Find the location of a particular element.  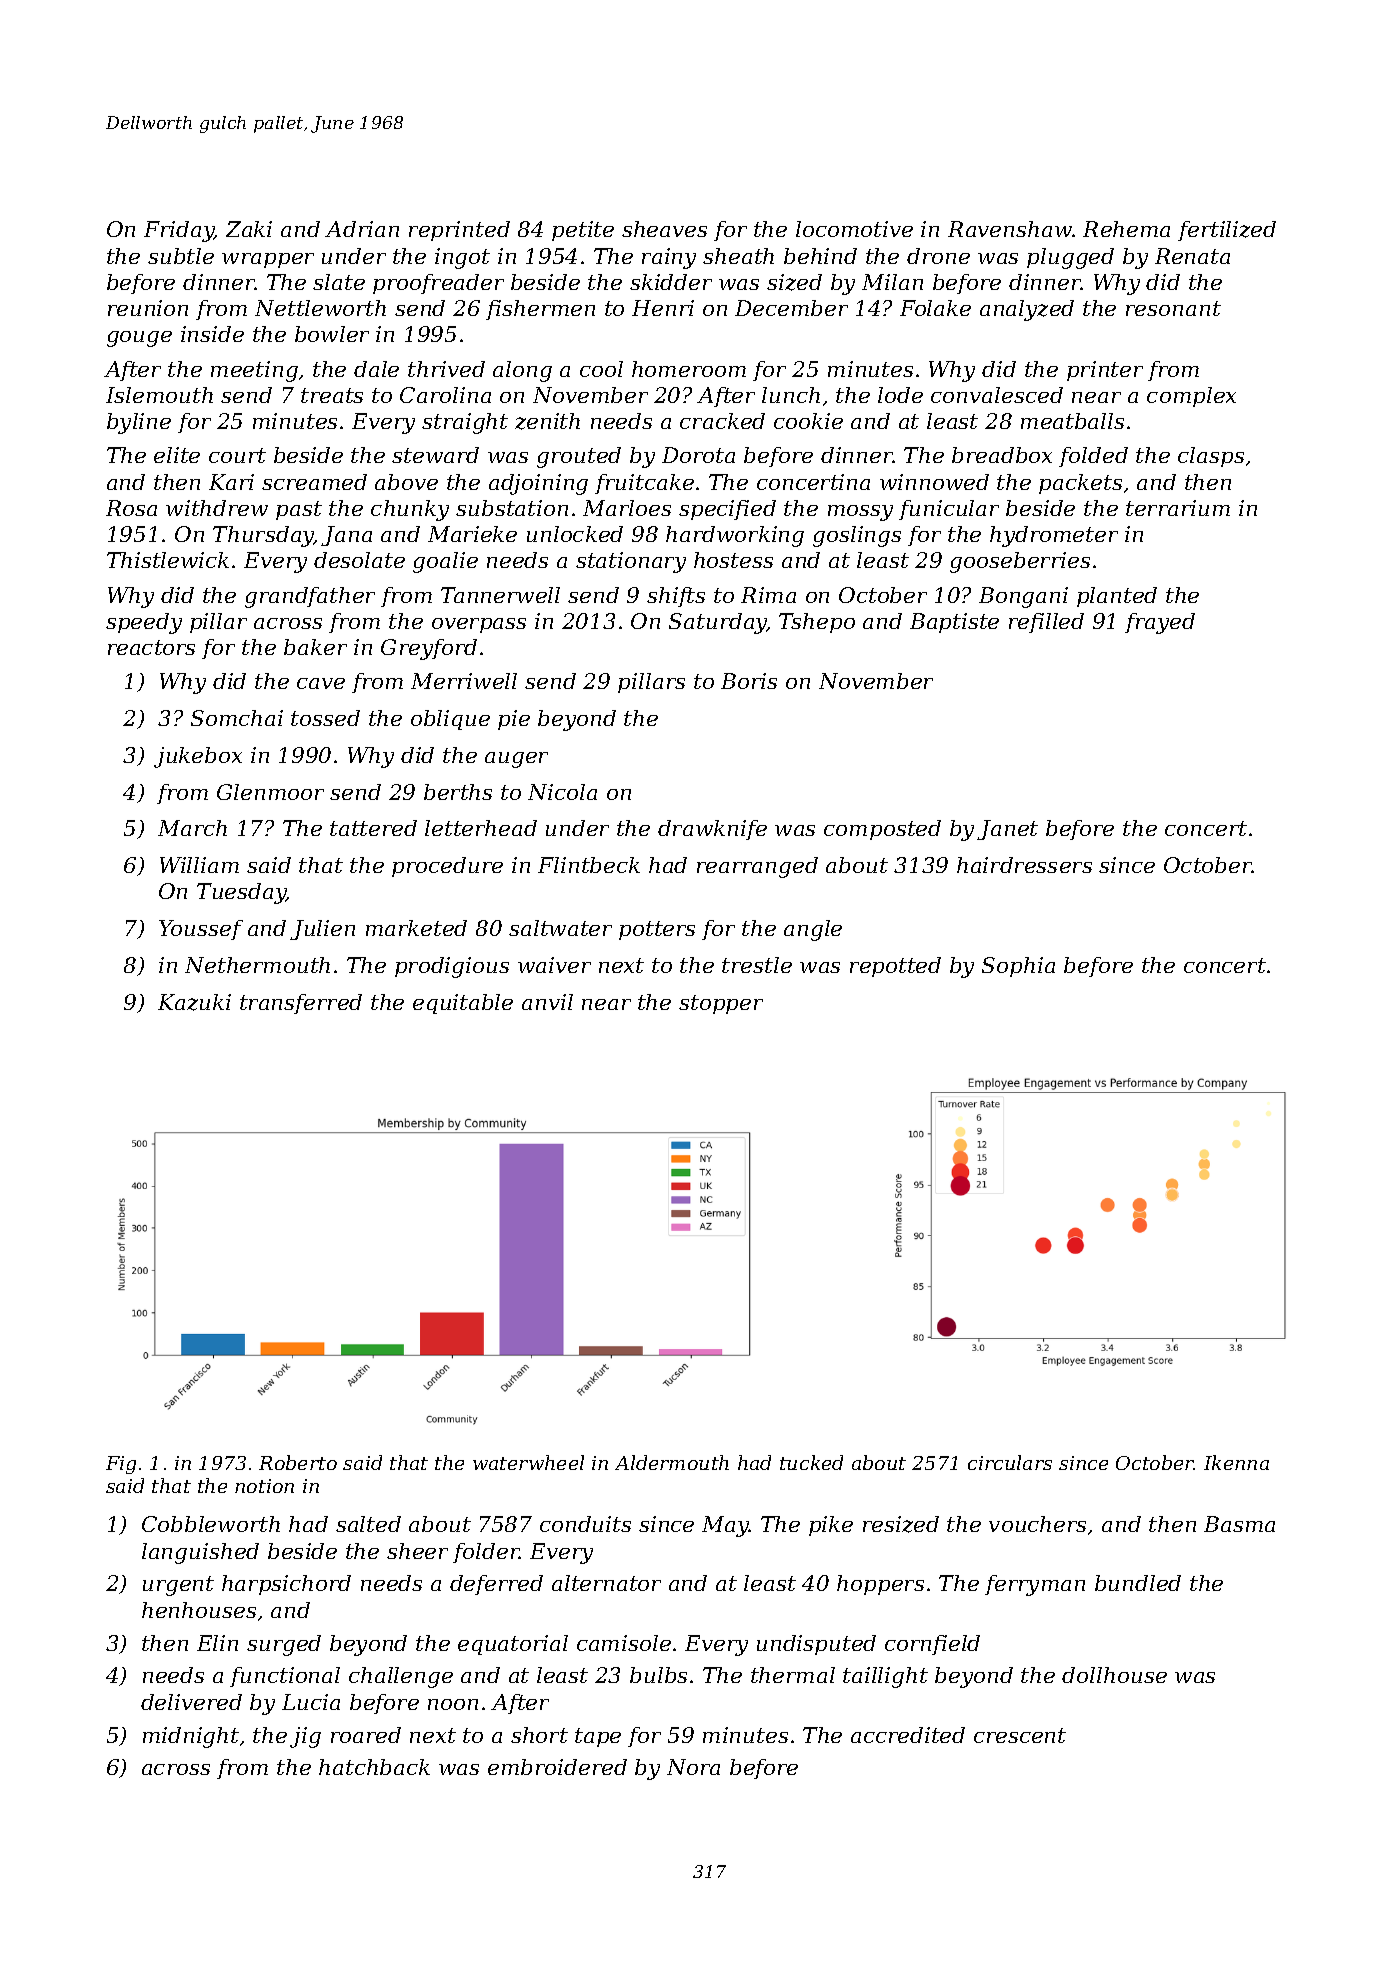

tape is located at coordinates (598, 1737).
